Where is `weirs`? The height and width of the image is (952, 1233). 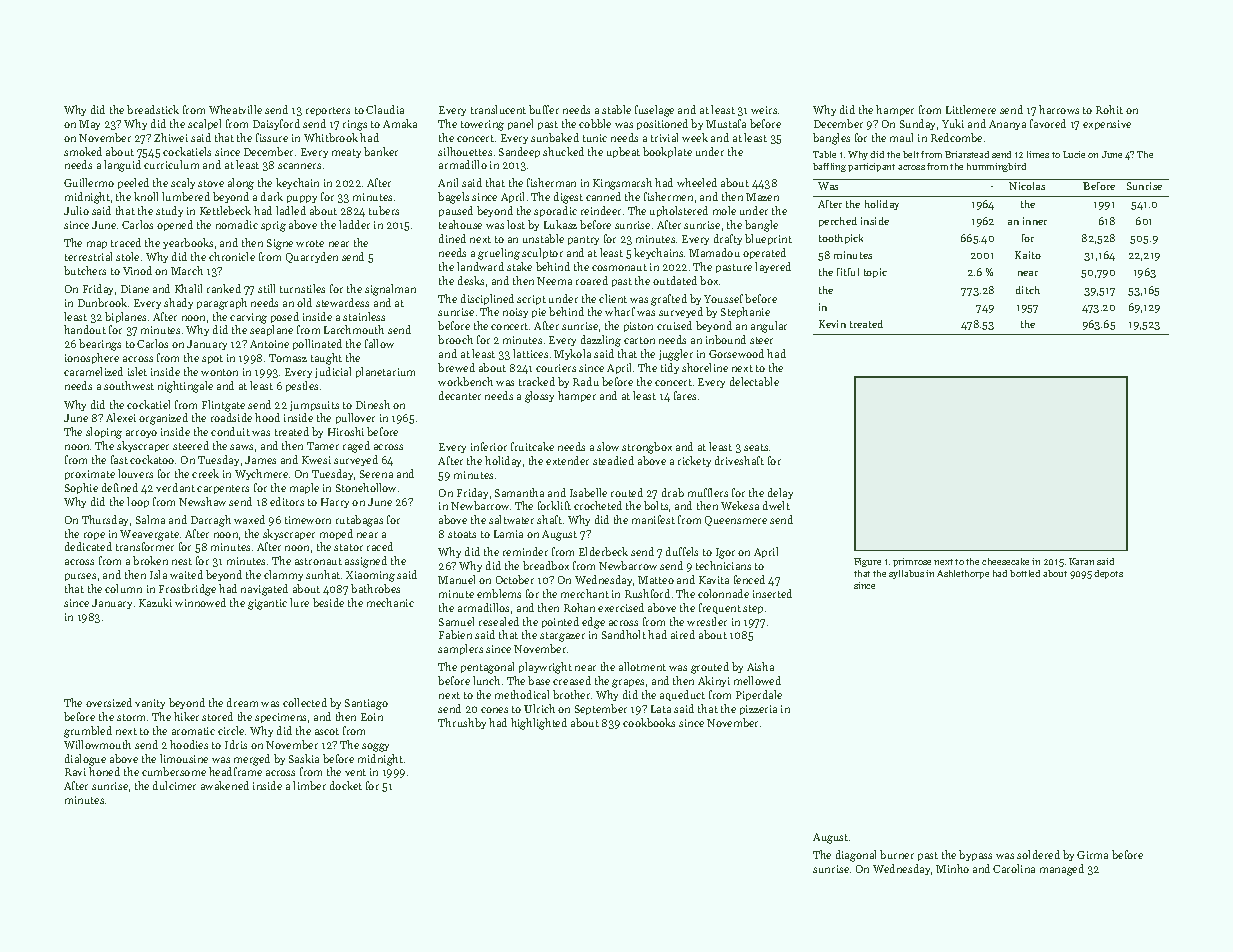
weirs is located at coordinates (764, 110).
